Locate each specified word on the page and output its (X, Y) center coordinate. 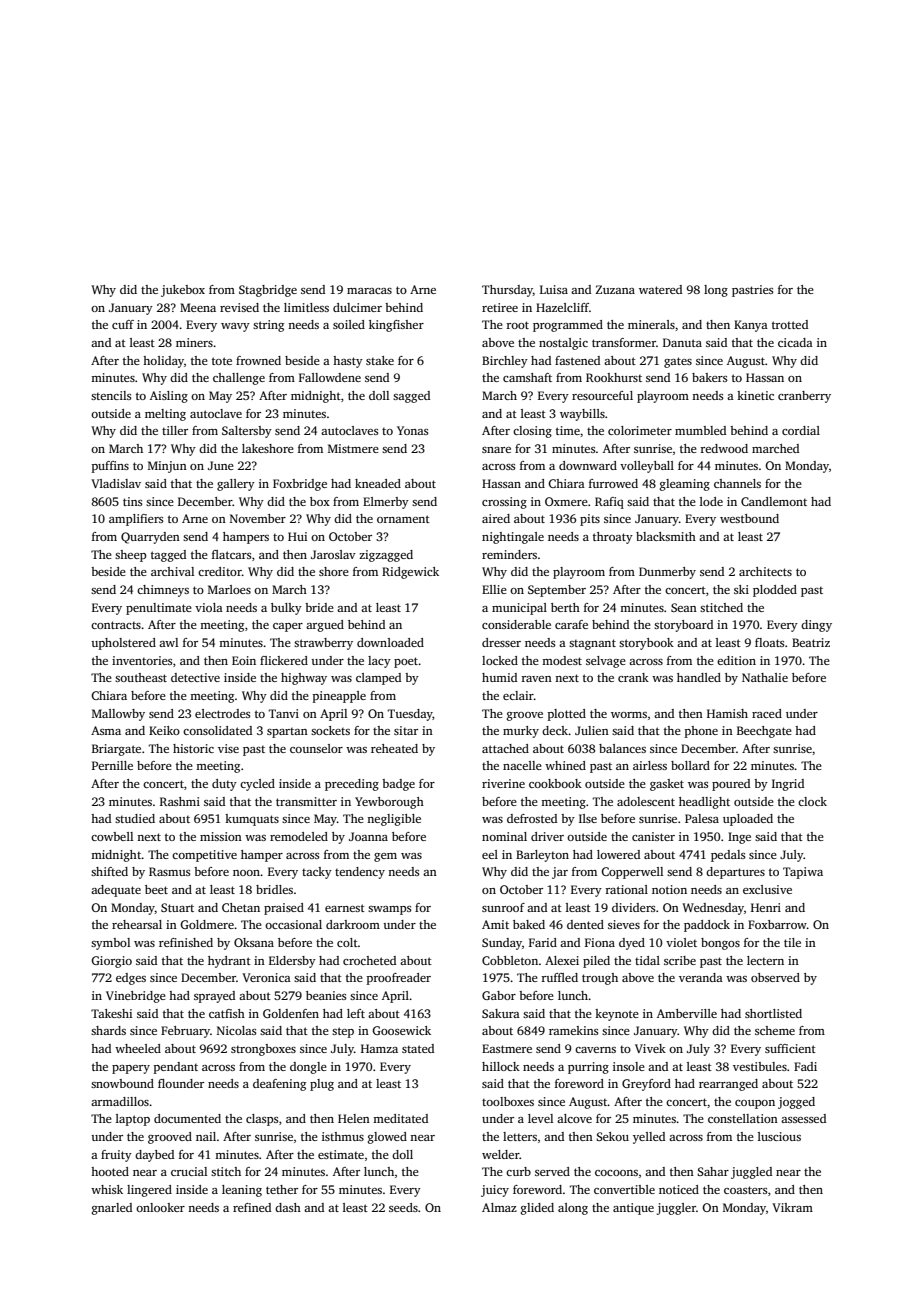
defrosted (532, 818)
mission (221, 836)
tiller (175, 430)
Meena (198, 307)
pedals (728, 856)
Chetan (241, 907)
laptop (133, 1120)
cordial (801, 430)
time (568, 430)
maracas (369, 291)
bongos (720, 944)
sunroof (503, 907)
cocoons (616, 1173)
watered (660, 289)
